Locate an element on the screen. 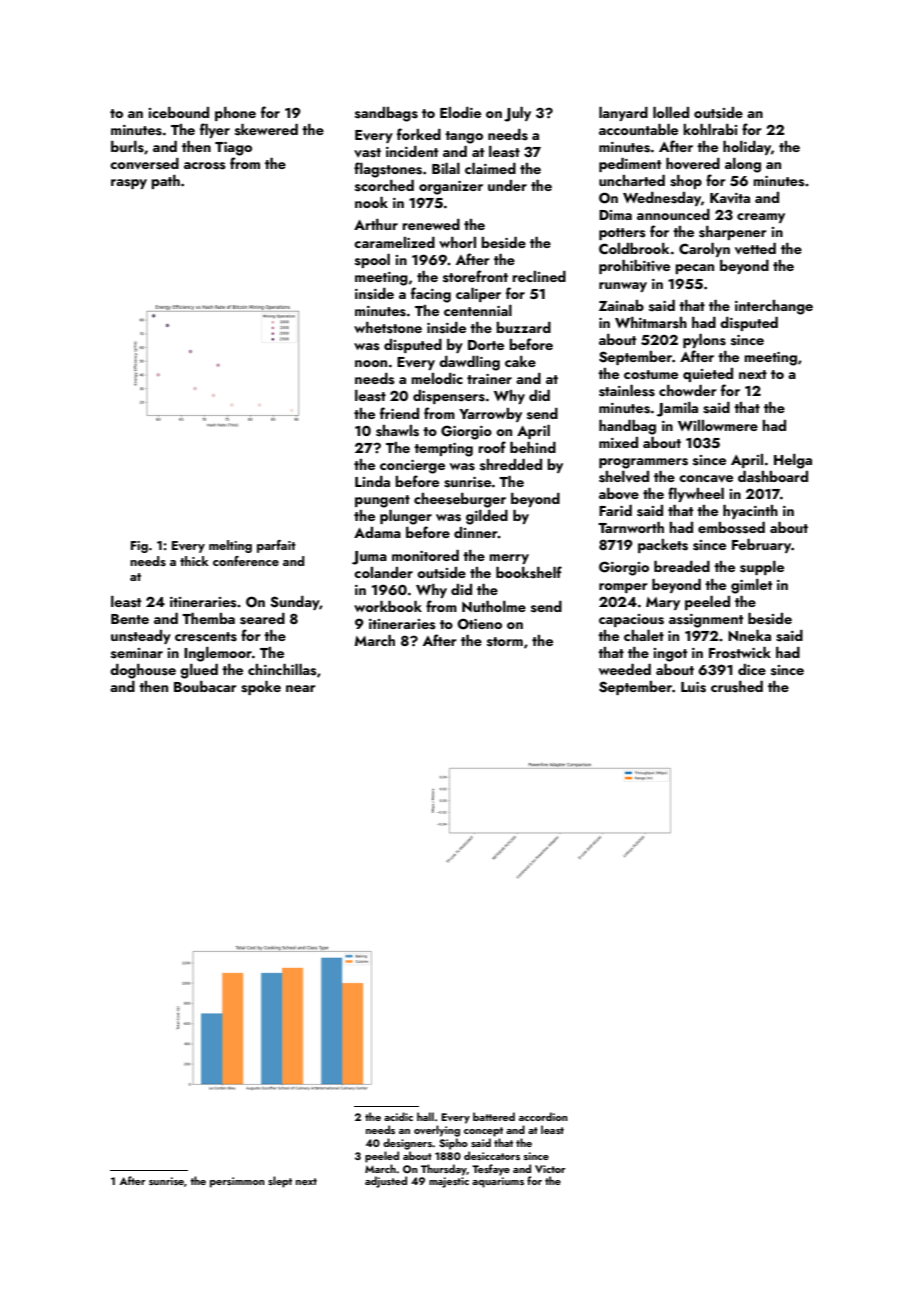  accordion is located at coordinates (543, 1116).
